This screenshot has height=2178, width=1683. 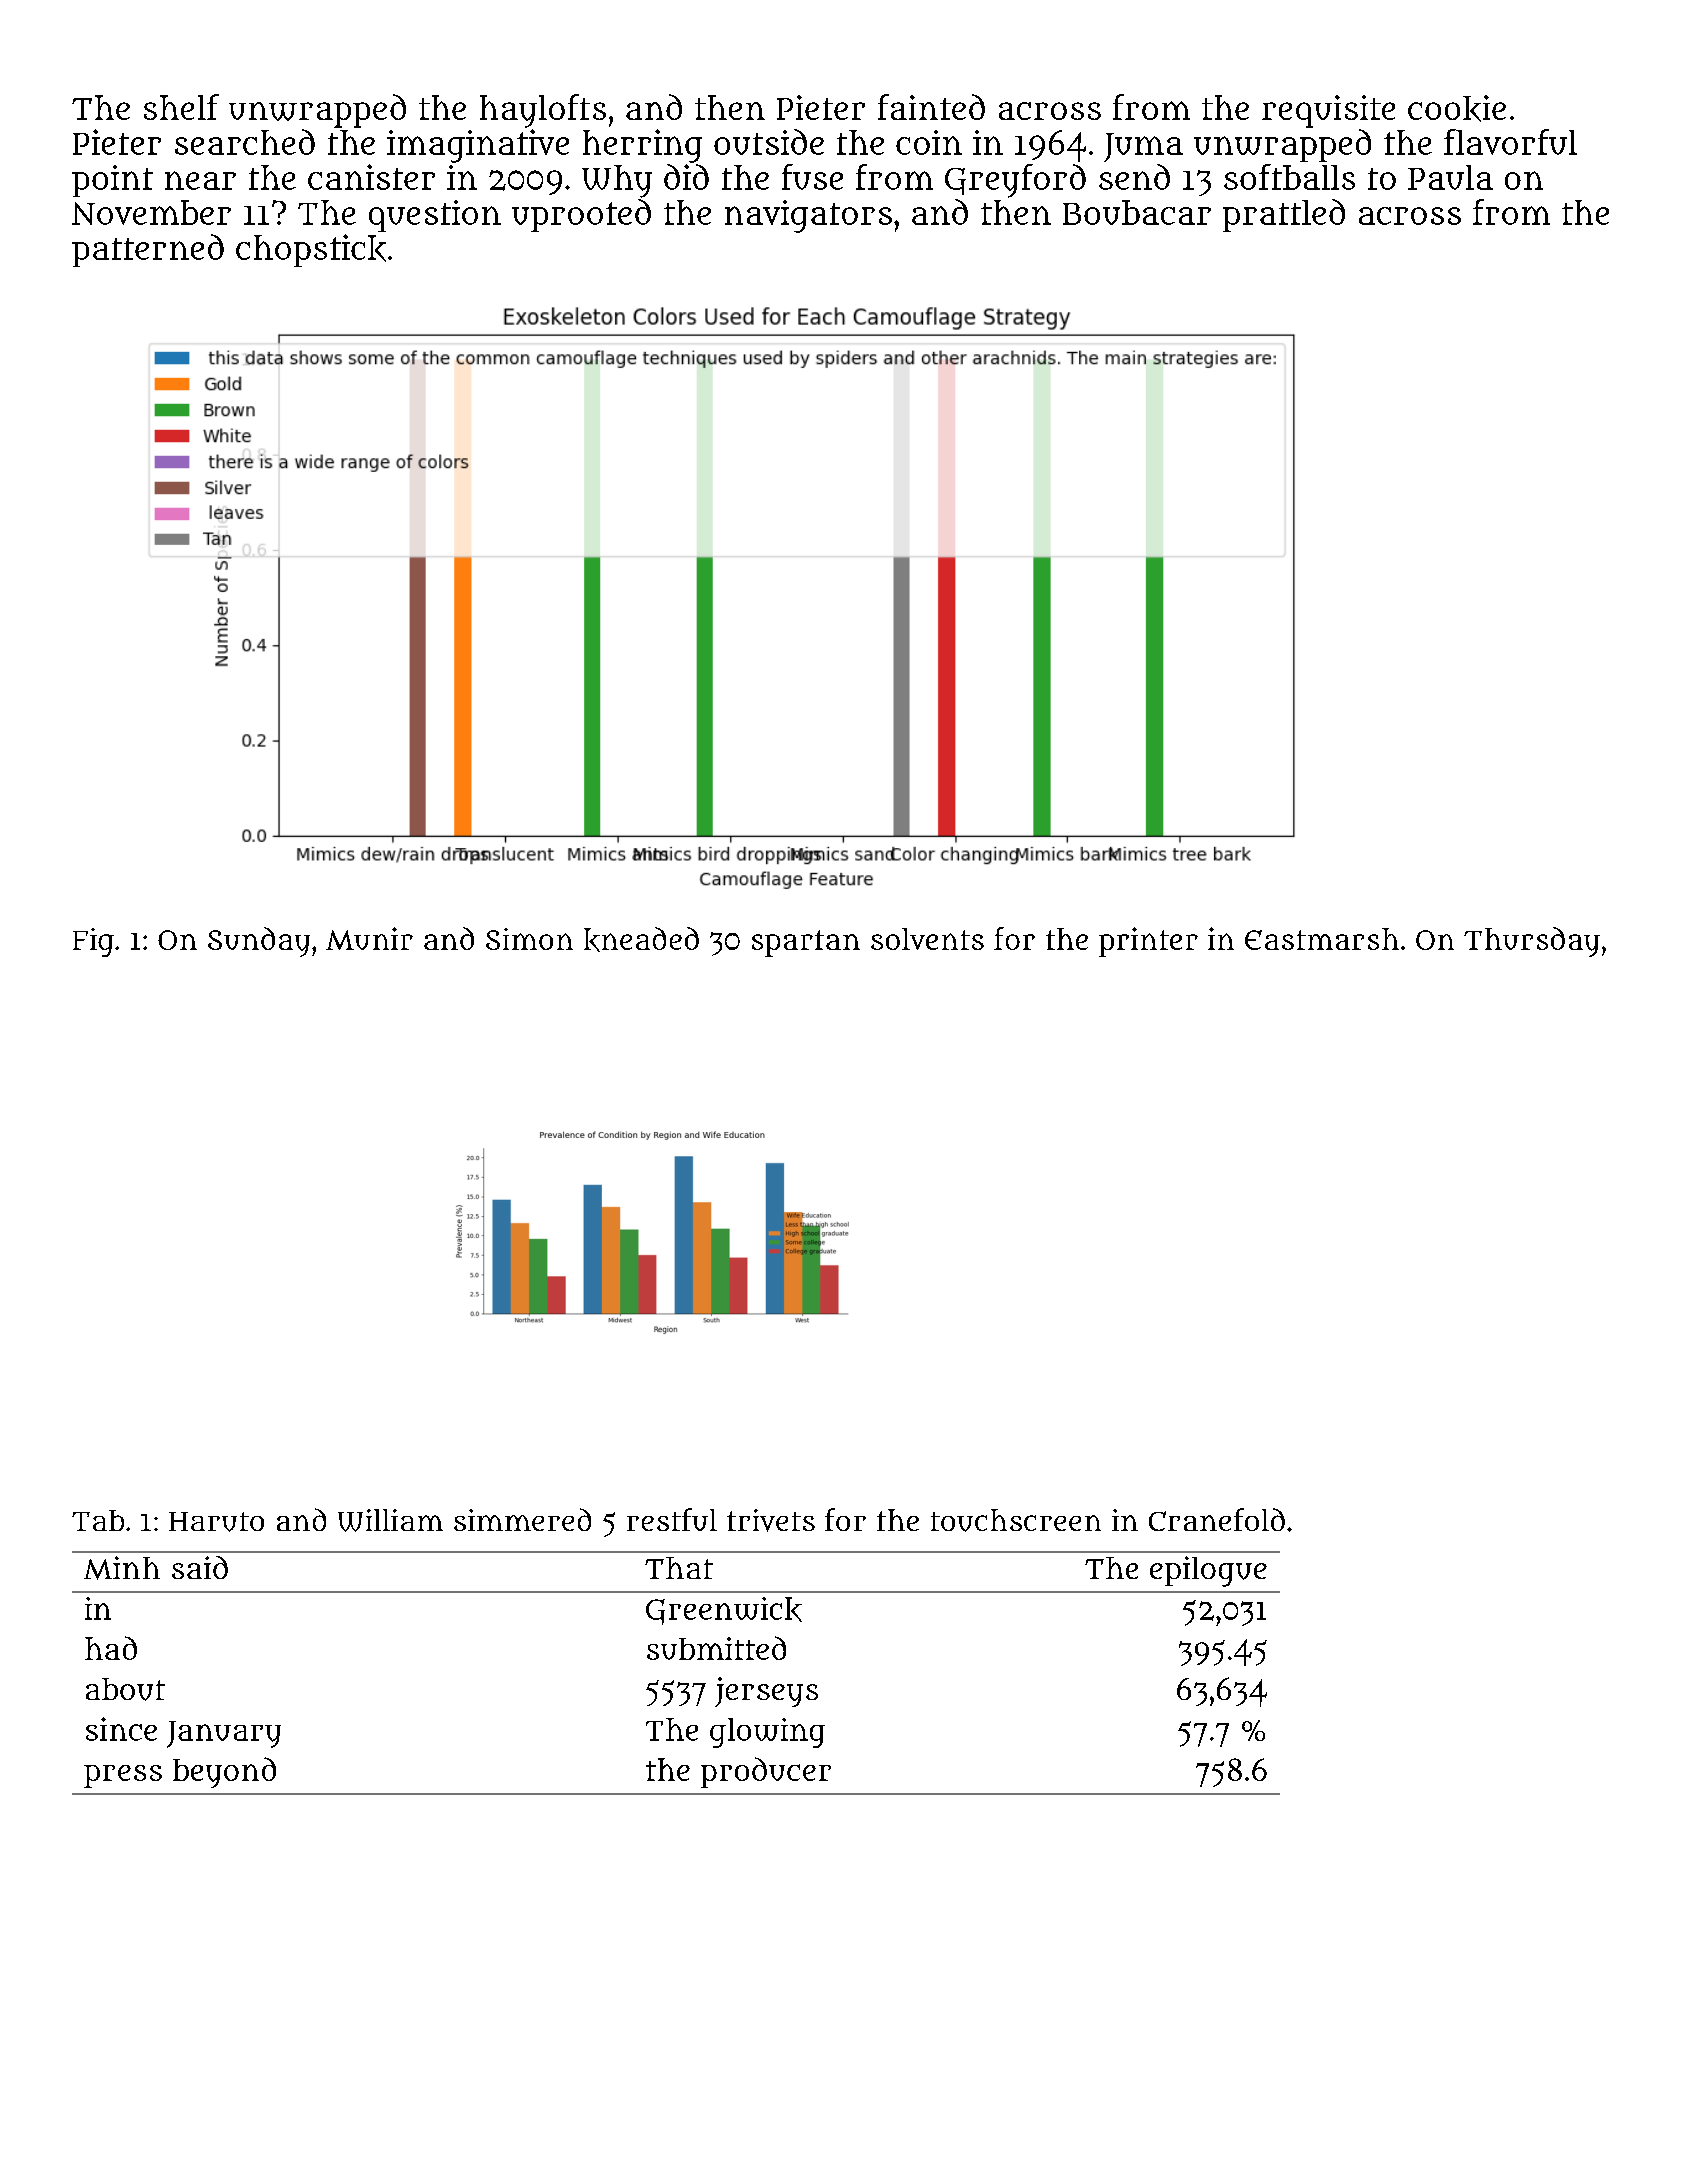 I want to click on Paula, so click(x=1450, y=177).
